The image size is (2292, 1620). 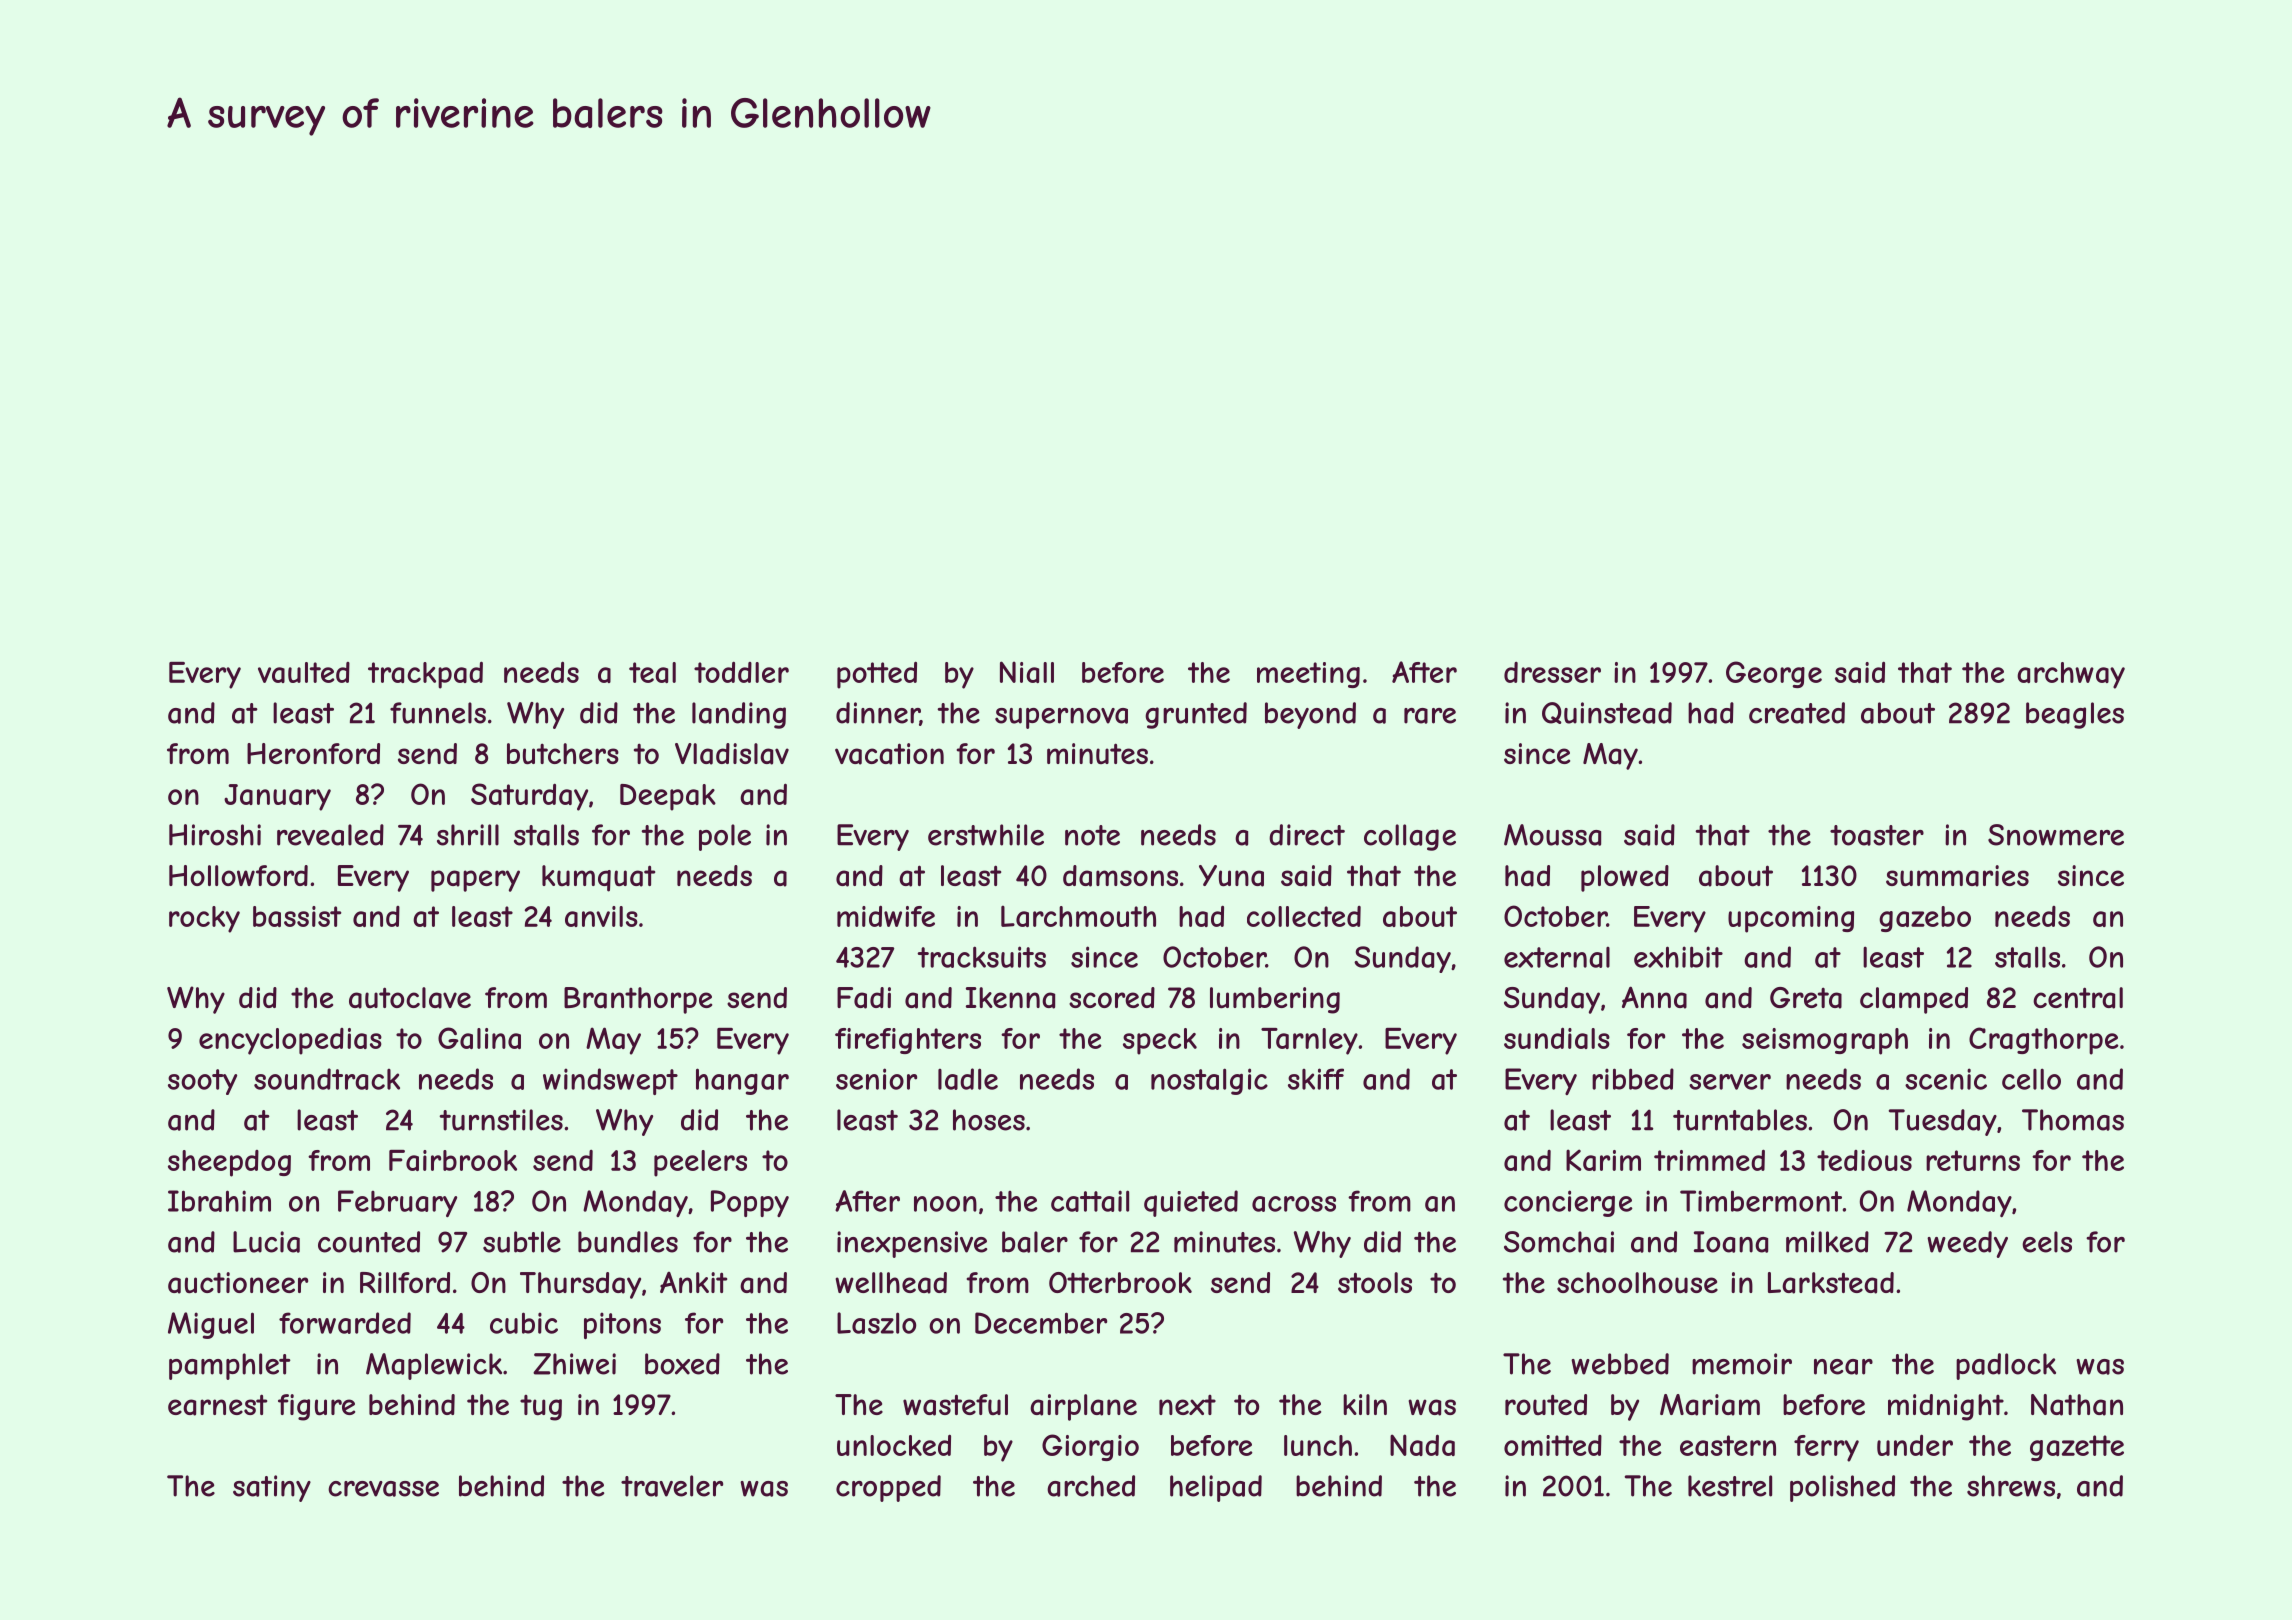 I want to click on Fairbrook, so click(x=453, y=1160).
